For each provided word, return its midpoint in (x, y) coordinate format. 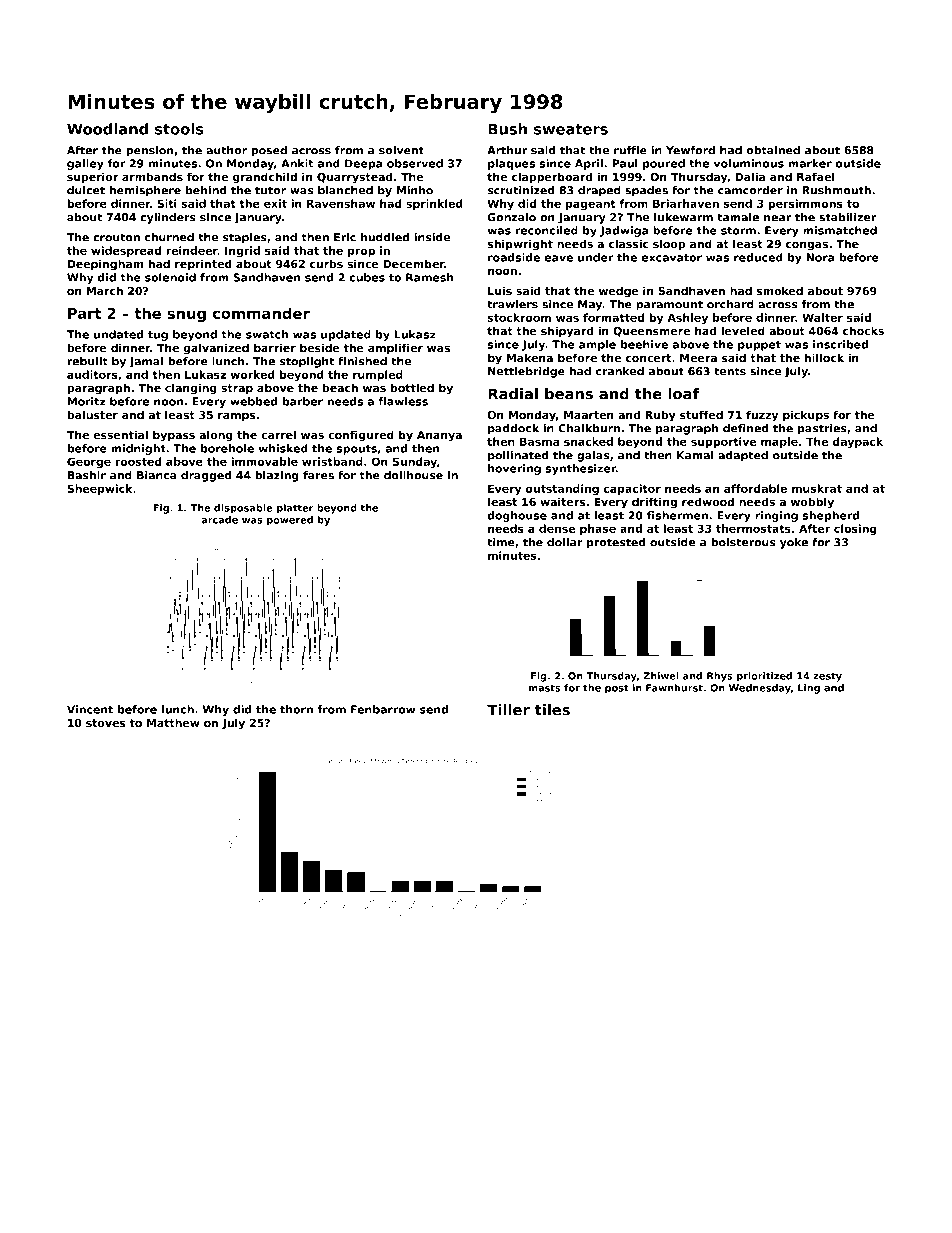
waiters (562, 501)
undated (118, 334)
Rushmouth (836, 190)
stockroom (519, 317)
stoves (106, 723)
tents (730, 371)
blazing (277, 476)
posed (269, 151)
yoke (794, 543)
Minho (415, 190)
